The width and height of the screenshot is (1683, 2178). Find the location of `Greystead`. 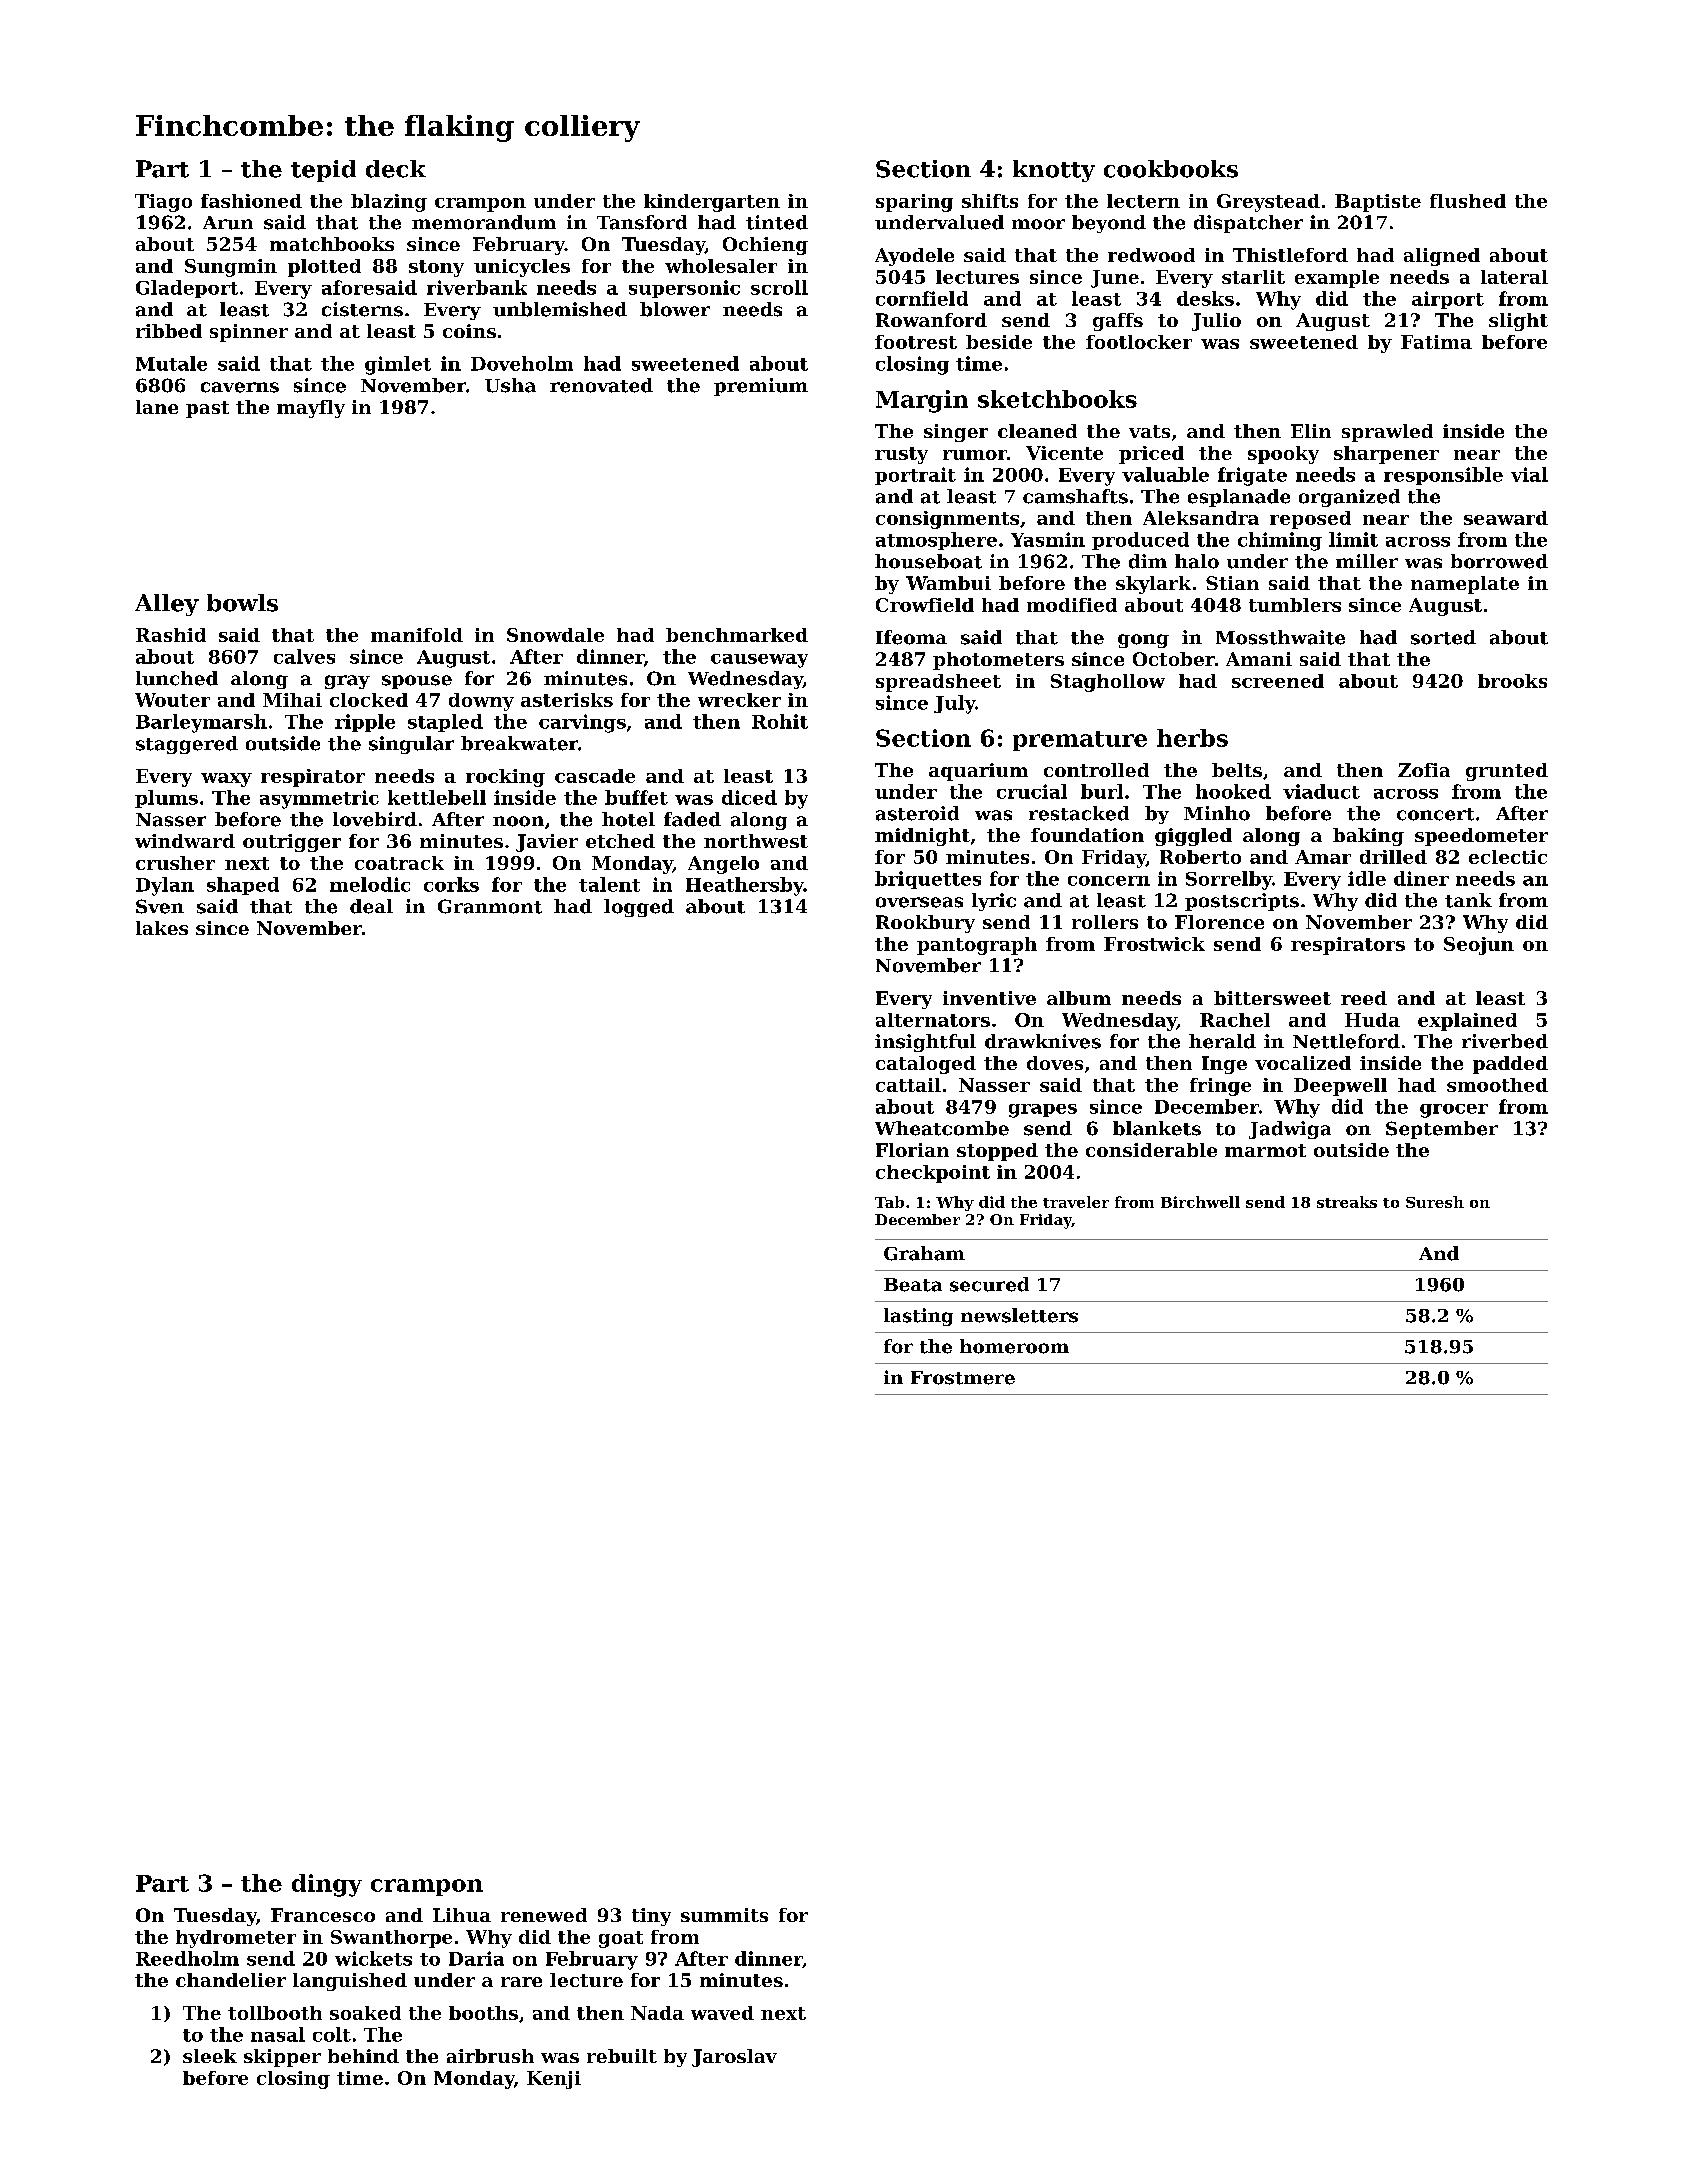

Greystead is located at coordinates (1268, 203).
